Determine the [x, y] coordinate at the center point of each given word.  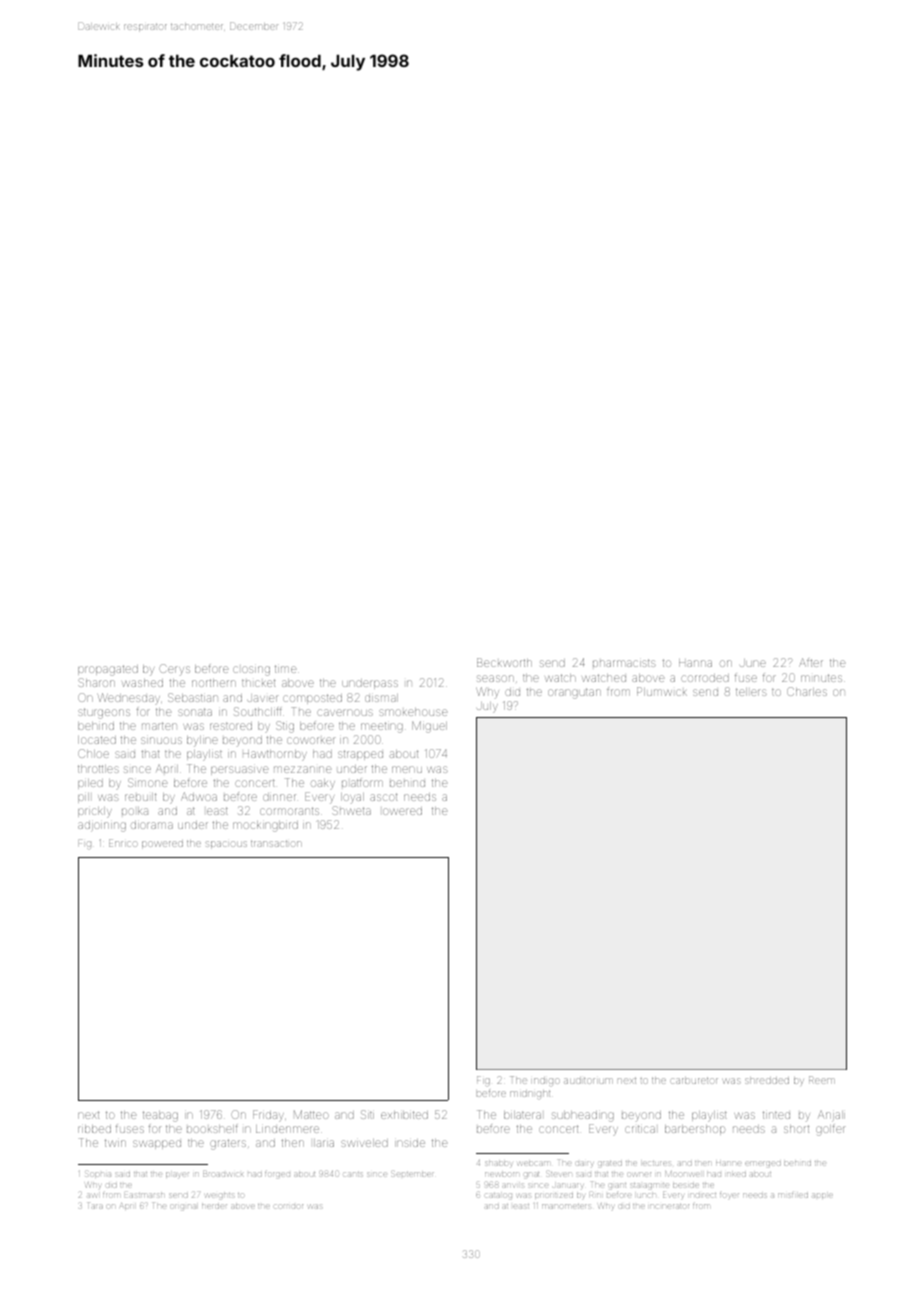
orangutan [574, 693]
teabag [160, 1116]
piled [90, 784]
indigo [547, 1081]
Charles [807, 691]
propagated [108, 670]
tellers [751, 692]
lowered [402, 811]
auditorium [588, 1080]
